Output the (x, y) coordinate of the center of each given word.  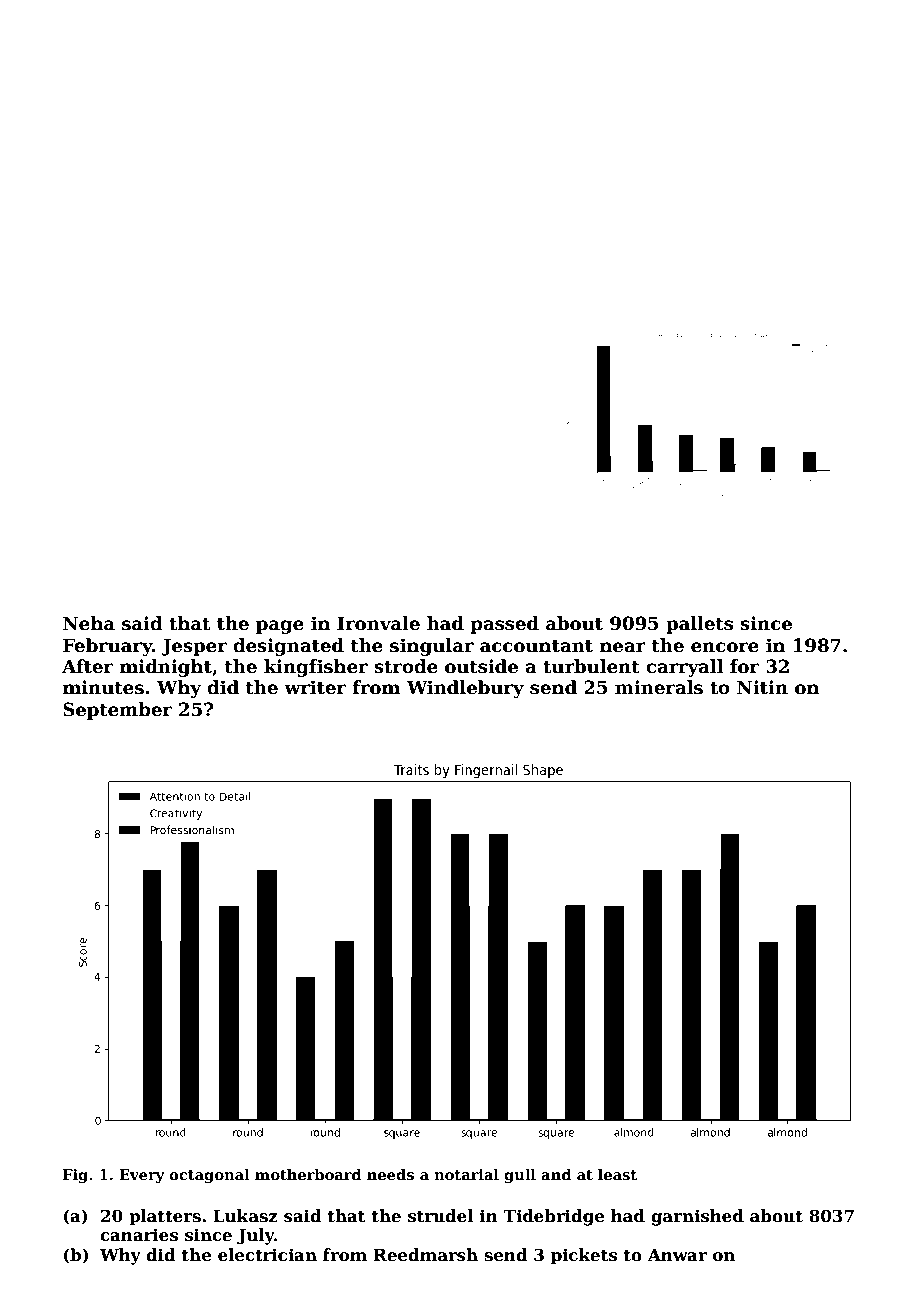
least (617, 1174)
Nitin (762, 687)
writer (315, 687)
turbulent (591, 666)
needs (390, 1174)
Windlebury (465, 689)
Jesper (194, 647)
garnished (697, 1217)
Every (142, 1176)
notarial (466, 1174)
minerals (659, 687)
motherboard (308, 1174)
